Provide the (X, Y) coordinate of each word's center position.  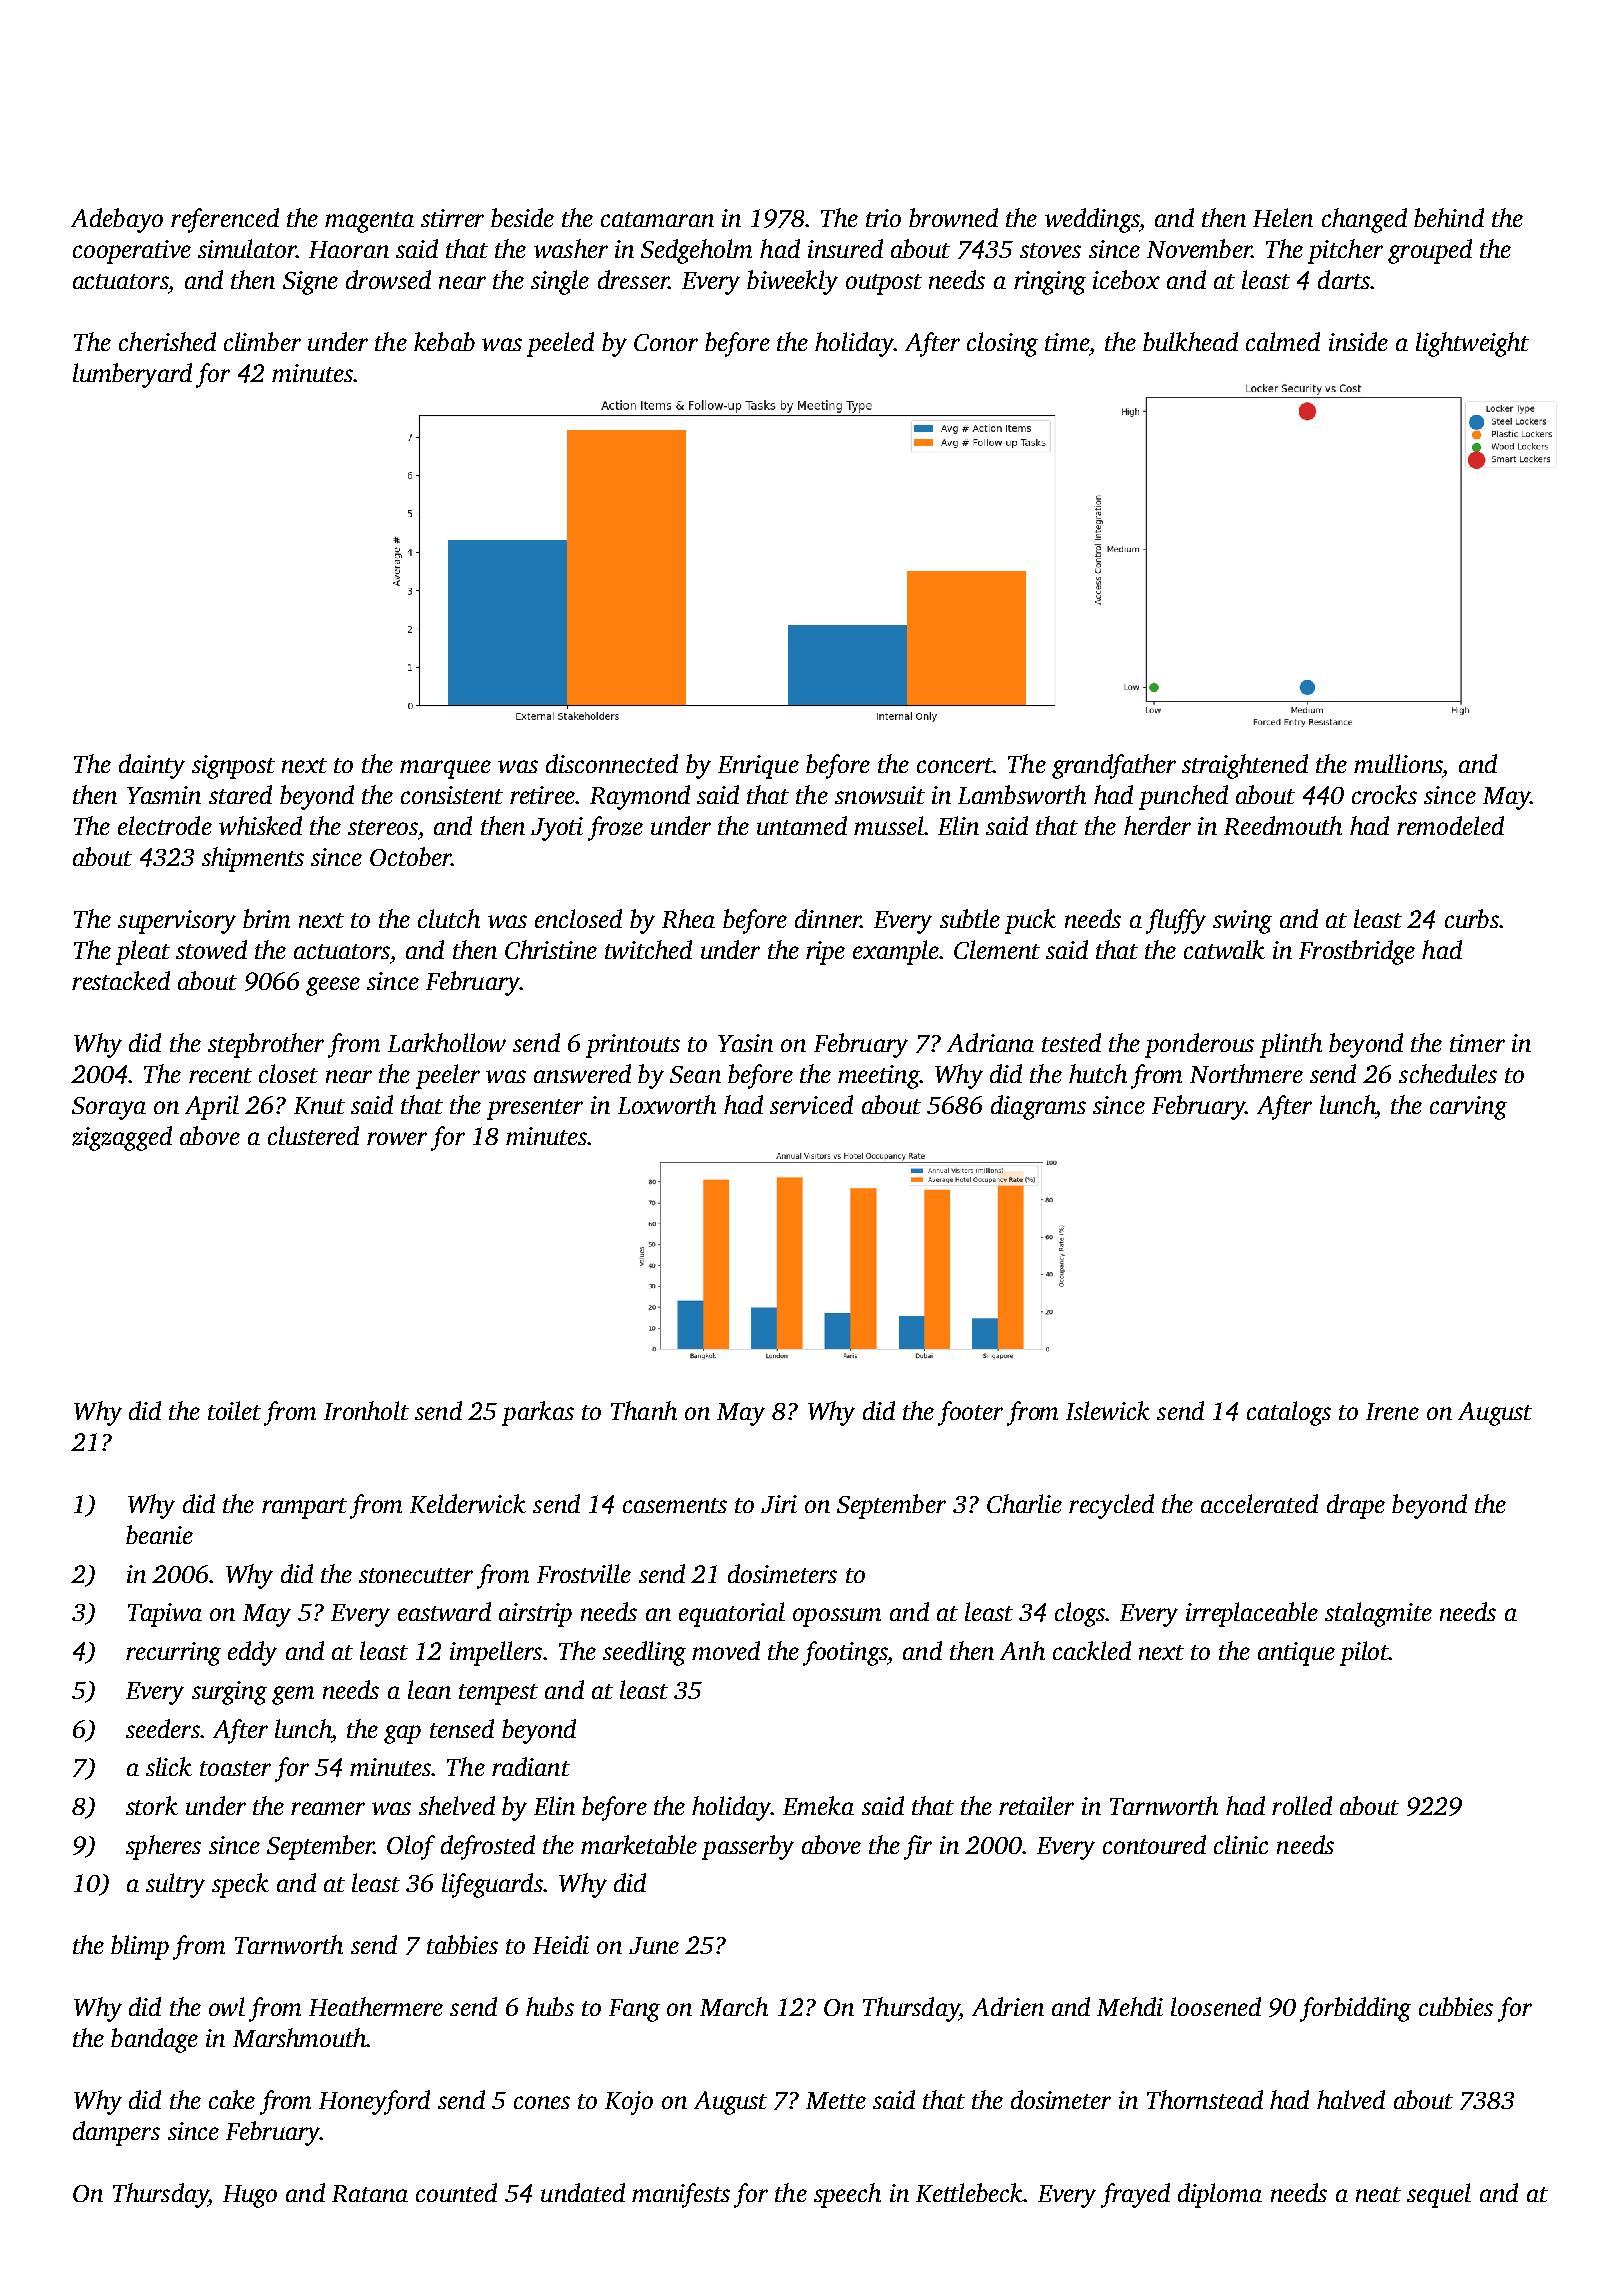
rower (397, 1138)
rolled (1302, 1805)
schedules (1448, 1073)
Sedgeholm (696, 251)
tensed (462, 1728)
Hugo (250, 2196)
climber (262, 341)
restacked (121, 980)
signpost (233, 767)
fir (918, 1847)
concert (955, 765)
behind (1449, 217)
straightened (1245, 766)
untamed (802, 825)
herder (1157, 825)
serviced (811, 1104)
